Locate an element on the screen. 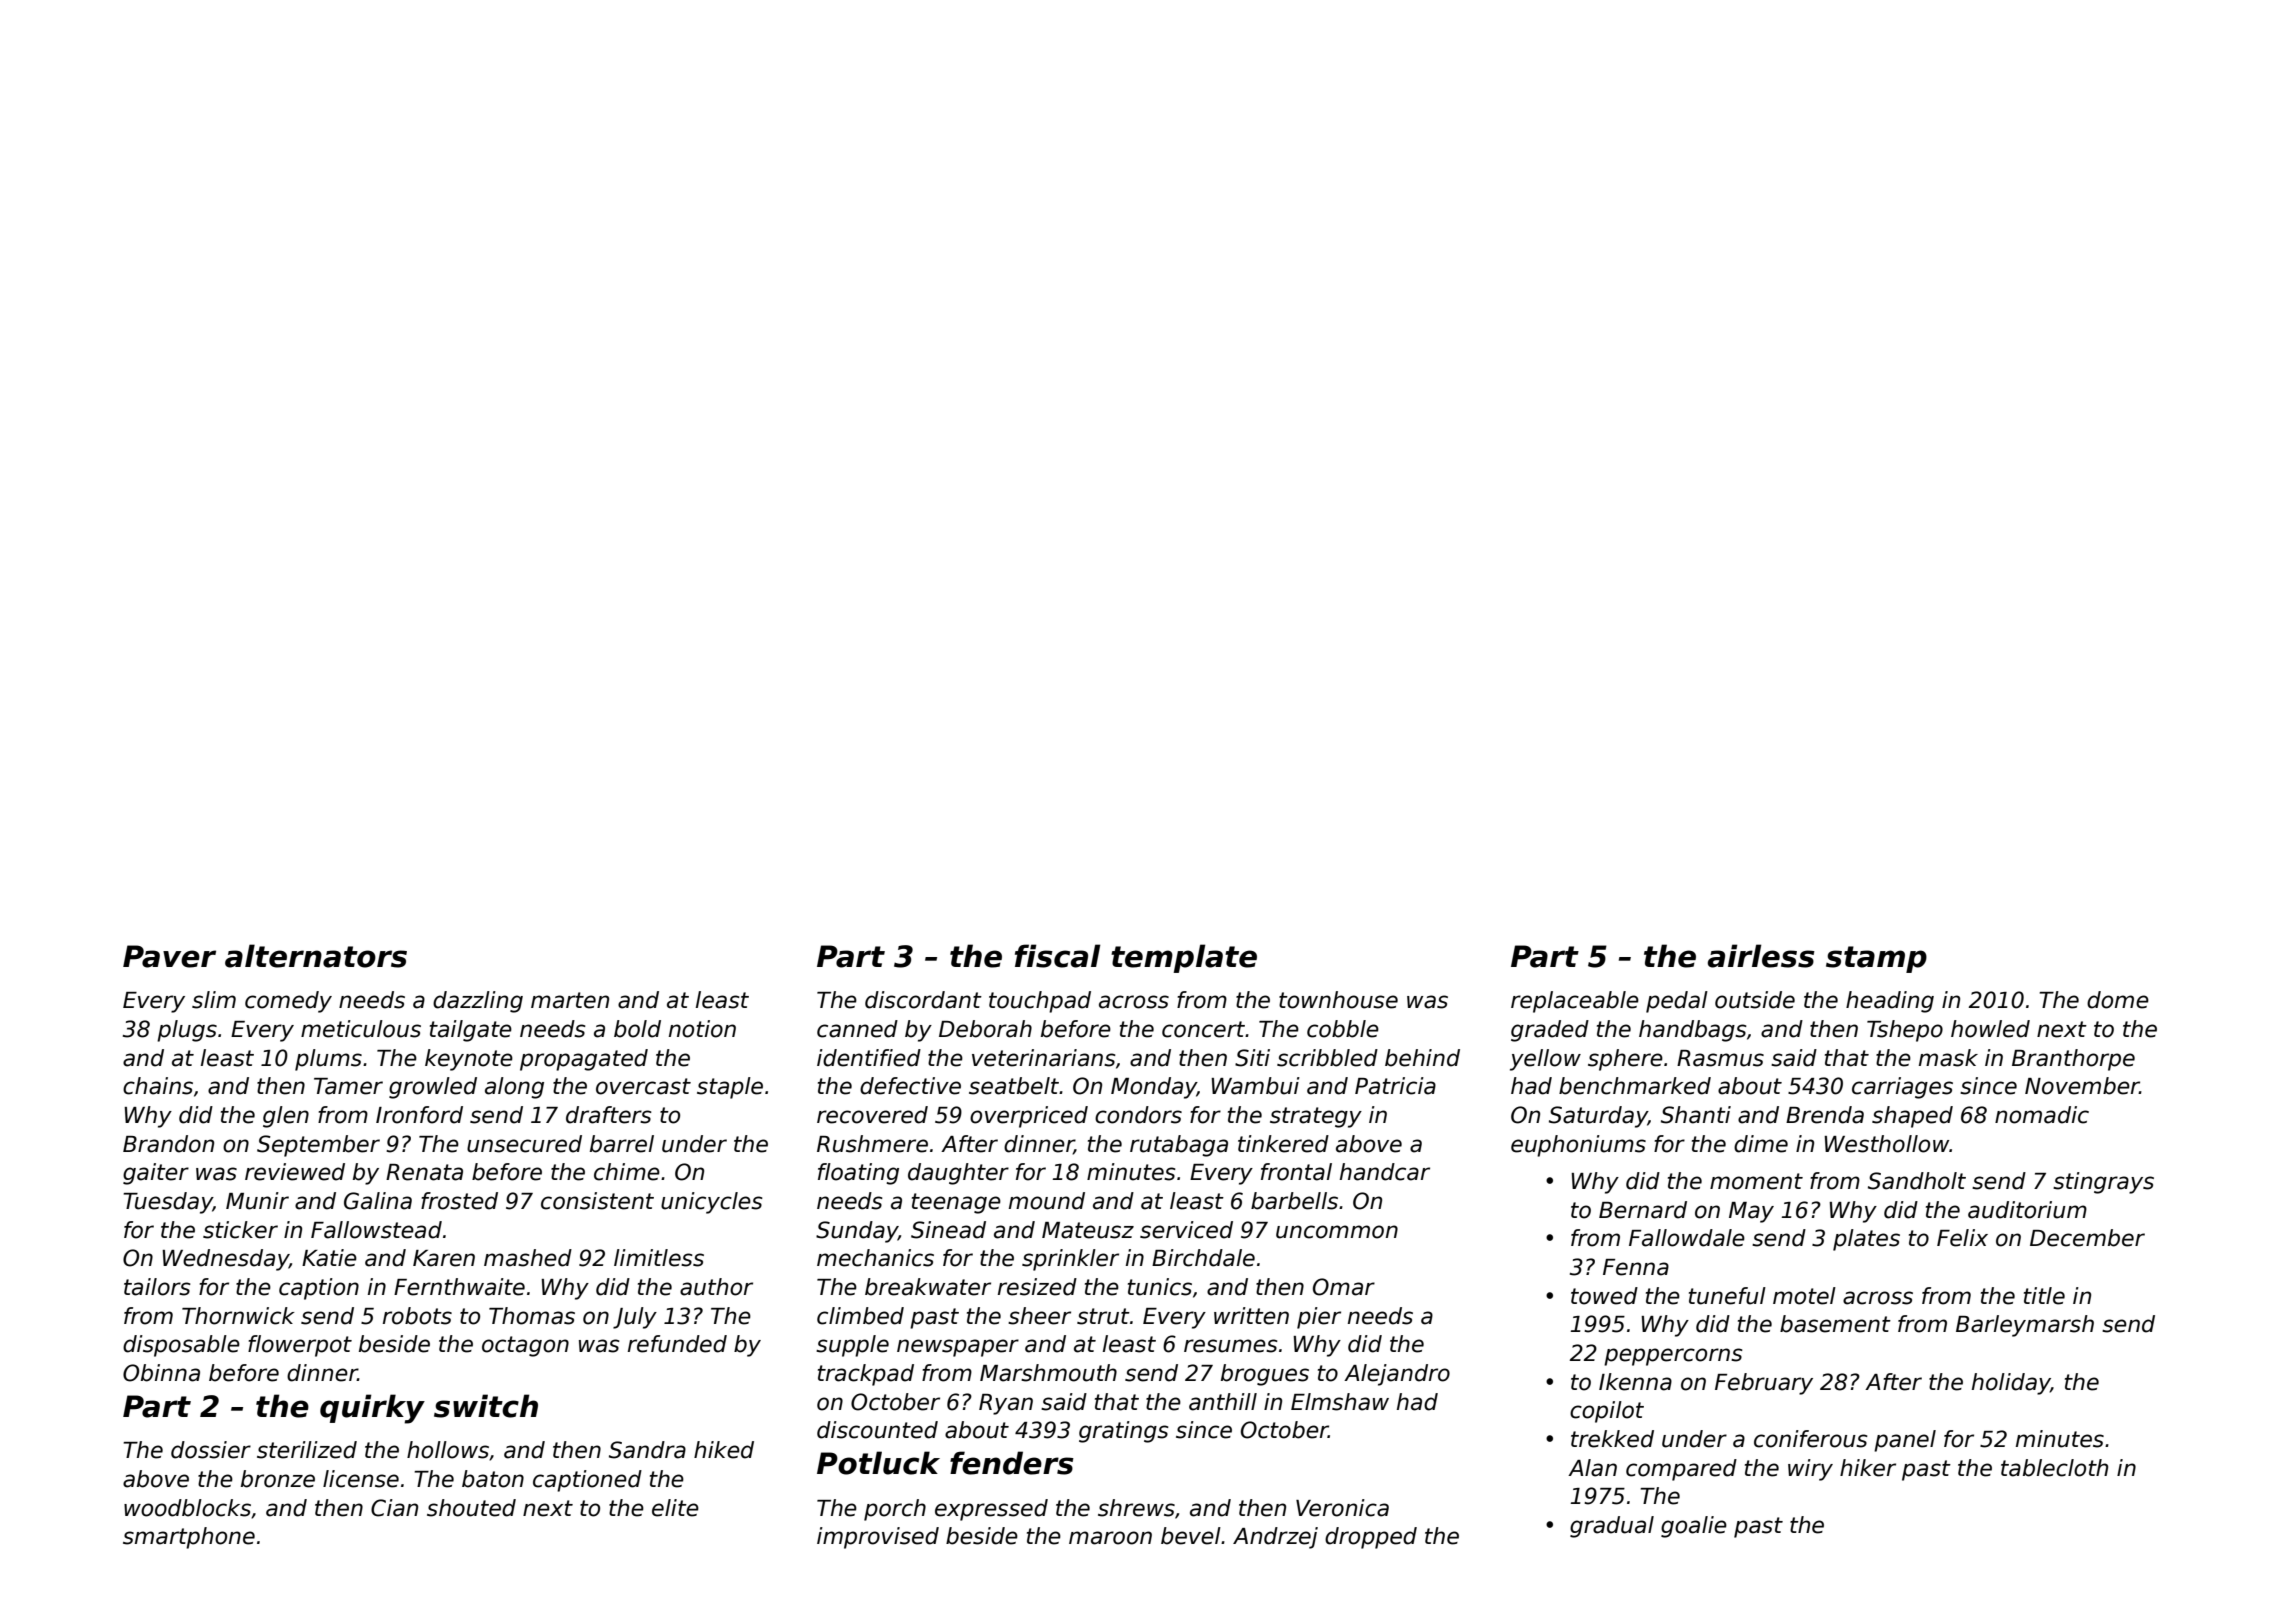  Paver is located at coordinates (169, 956).
